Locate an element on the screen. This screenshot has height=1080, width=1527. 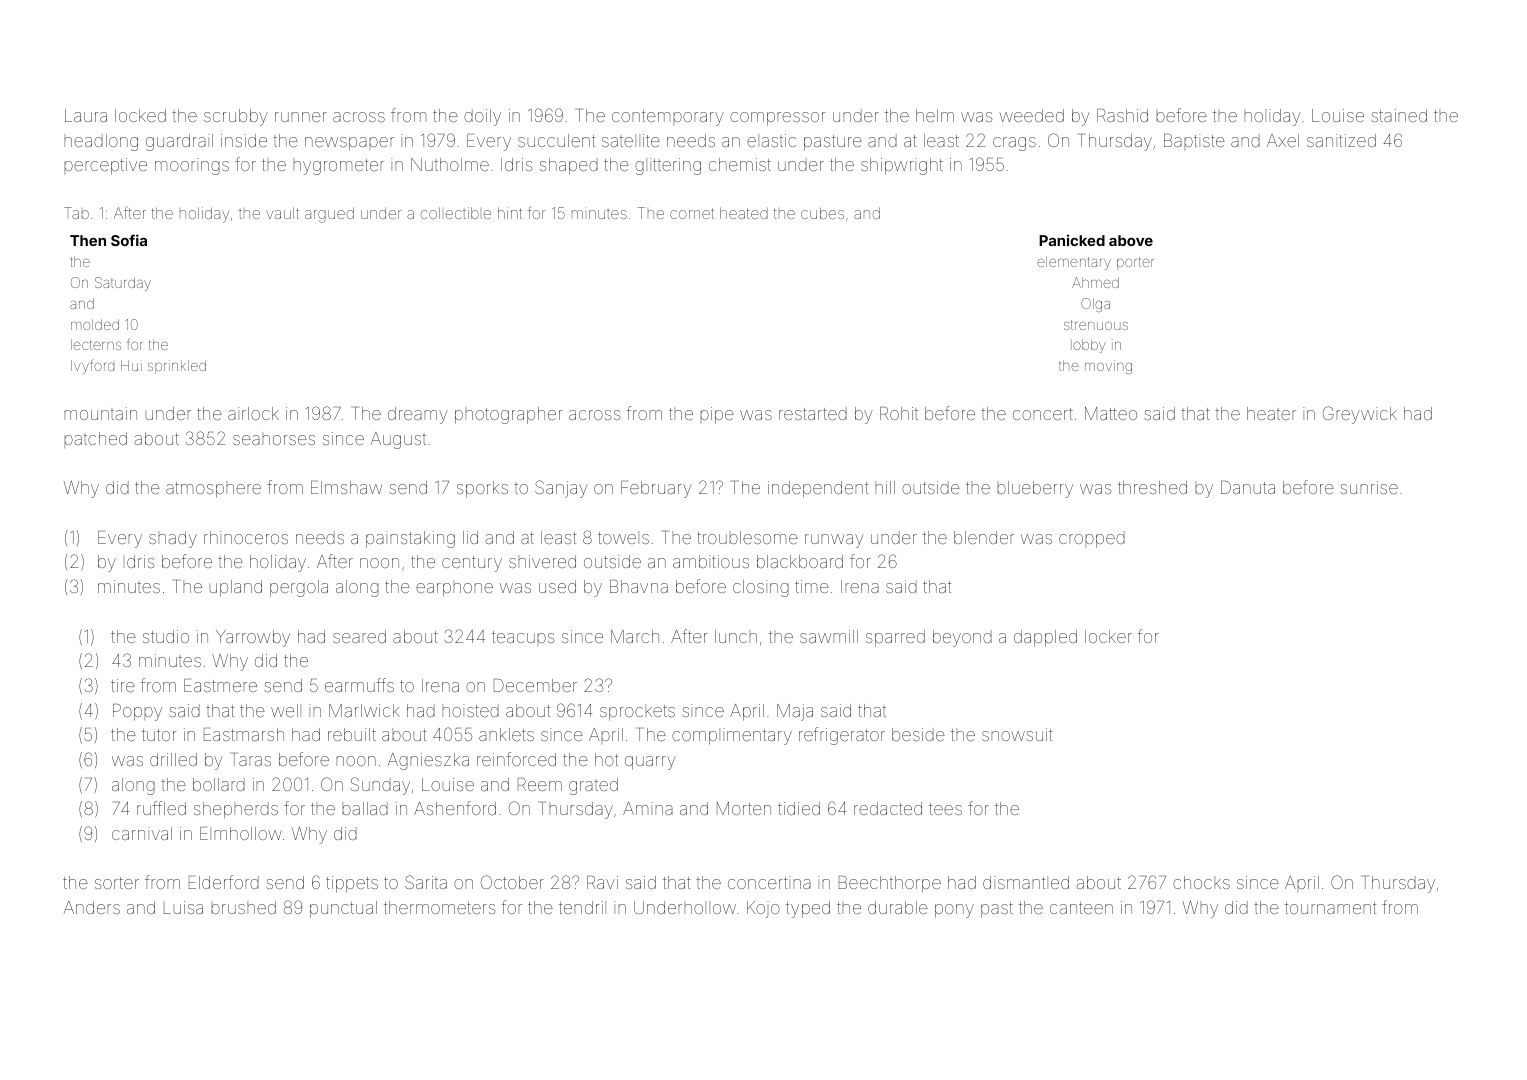
Elmhollow is located at coordinates (241, 833).
